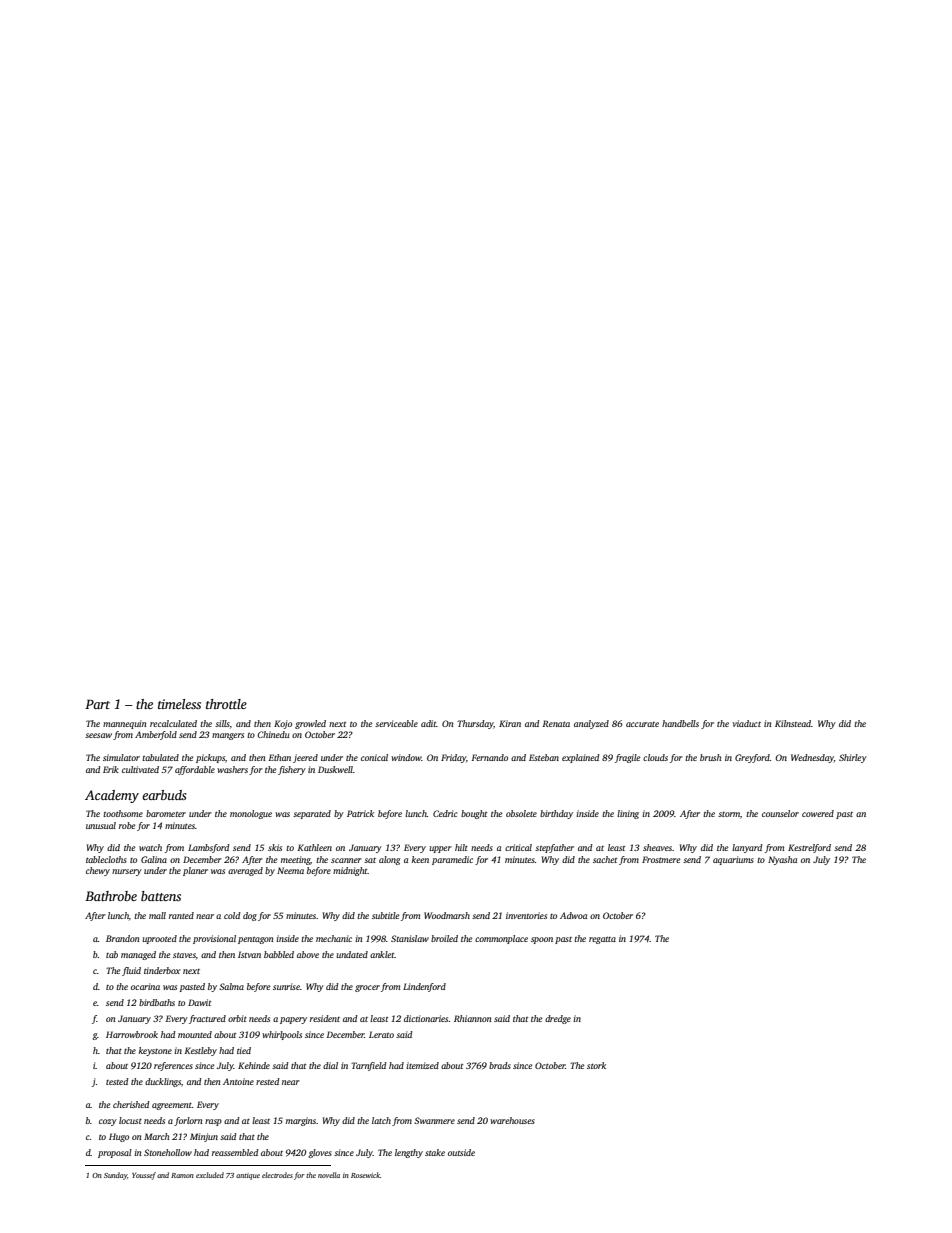 The height and width of the document is (1233, 952). I want to click on dog, so click(250, 916).
